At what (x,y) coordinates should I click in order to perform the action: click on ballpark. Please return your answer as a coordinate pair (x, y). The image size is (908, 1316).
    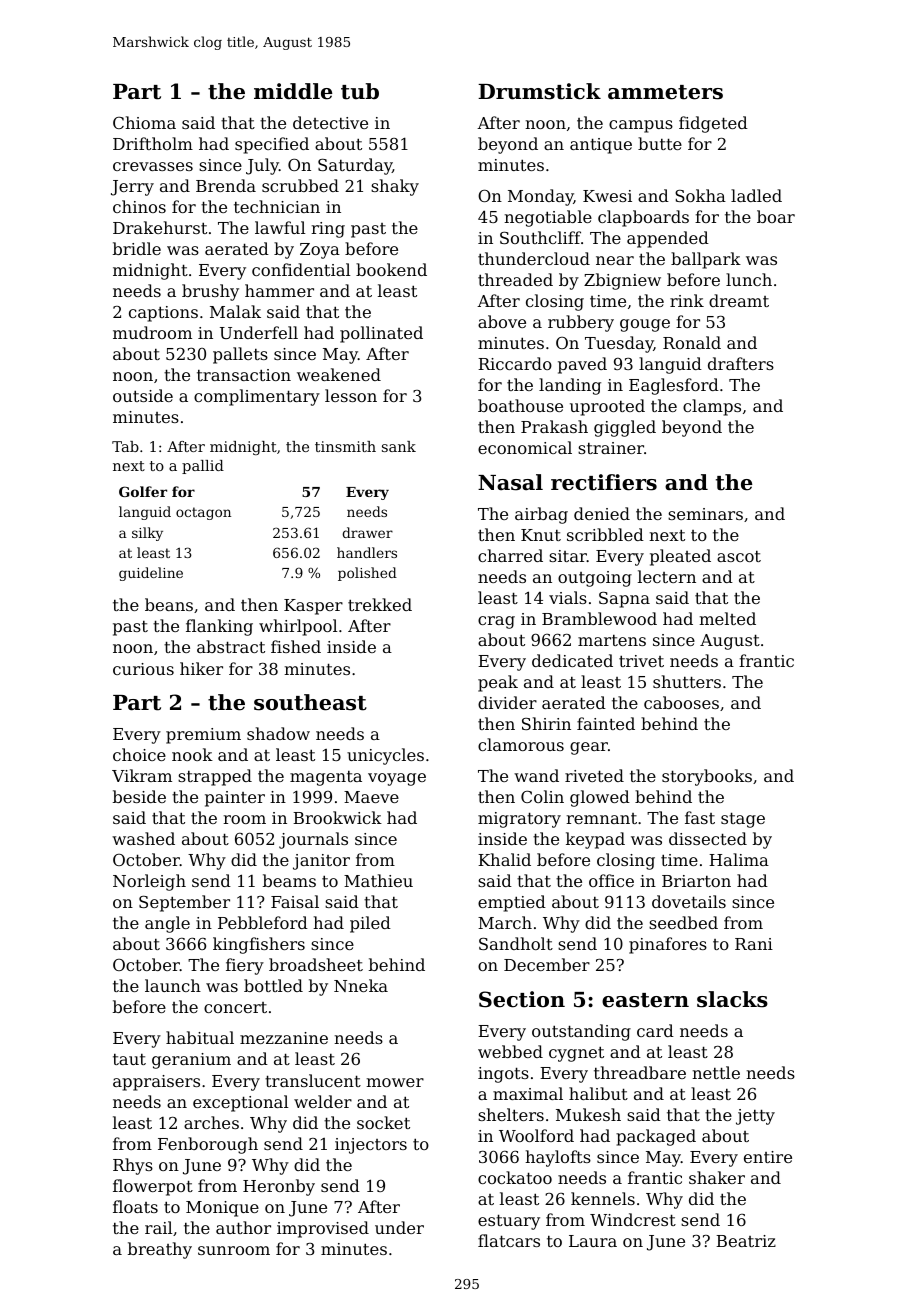
    Looking at the image, I should click on (706, 260).
